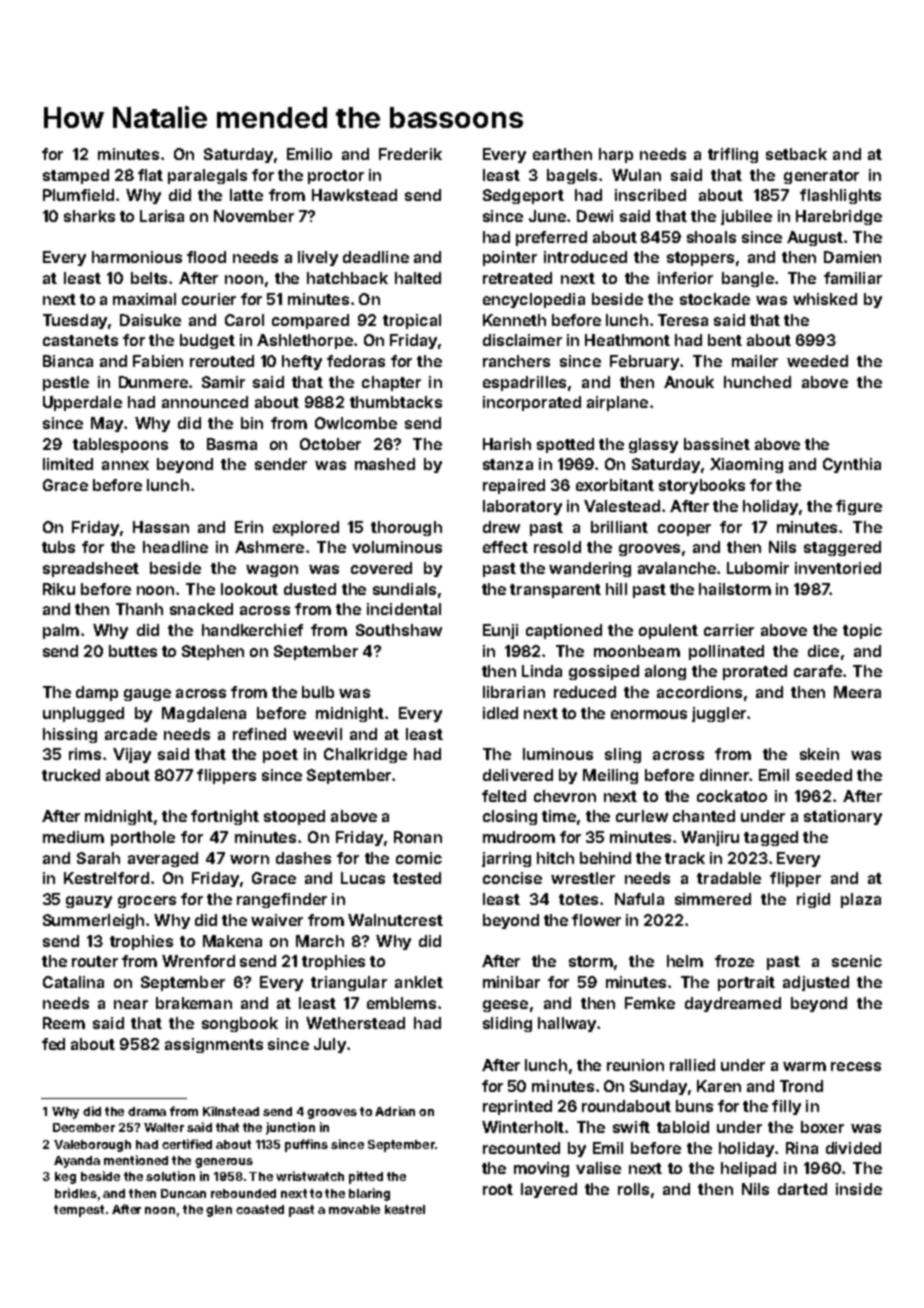 The image size is (924, 1308). What do you see at coordinates (395, 1111) in the document?
I see `Adrian` at bounding box center [395, 1111].
